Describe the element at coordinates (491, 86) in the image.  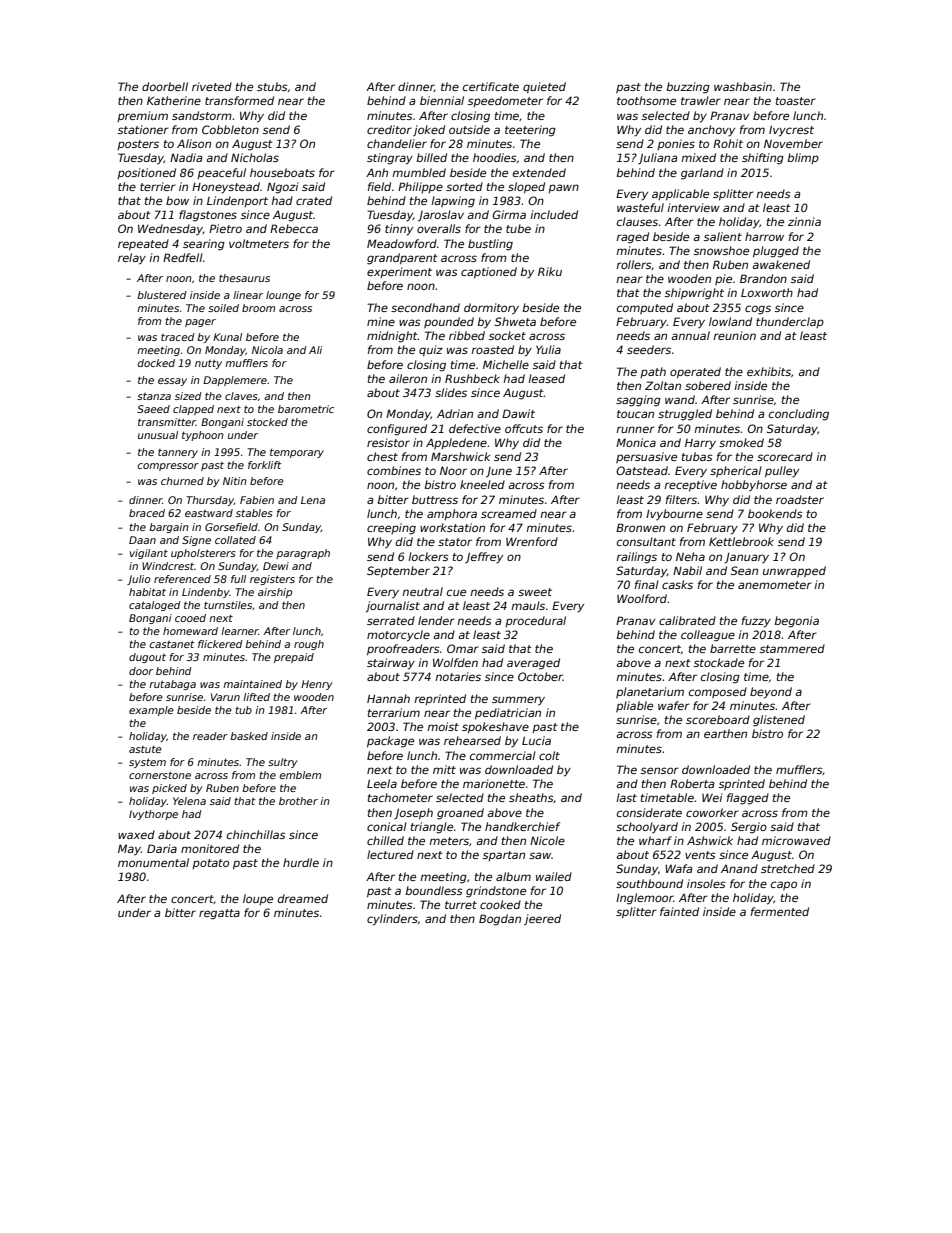
I see `certificate` at that location.
